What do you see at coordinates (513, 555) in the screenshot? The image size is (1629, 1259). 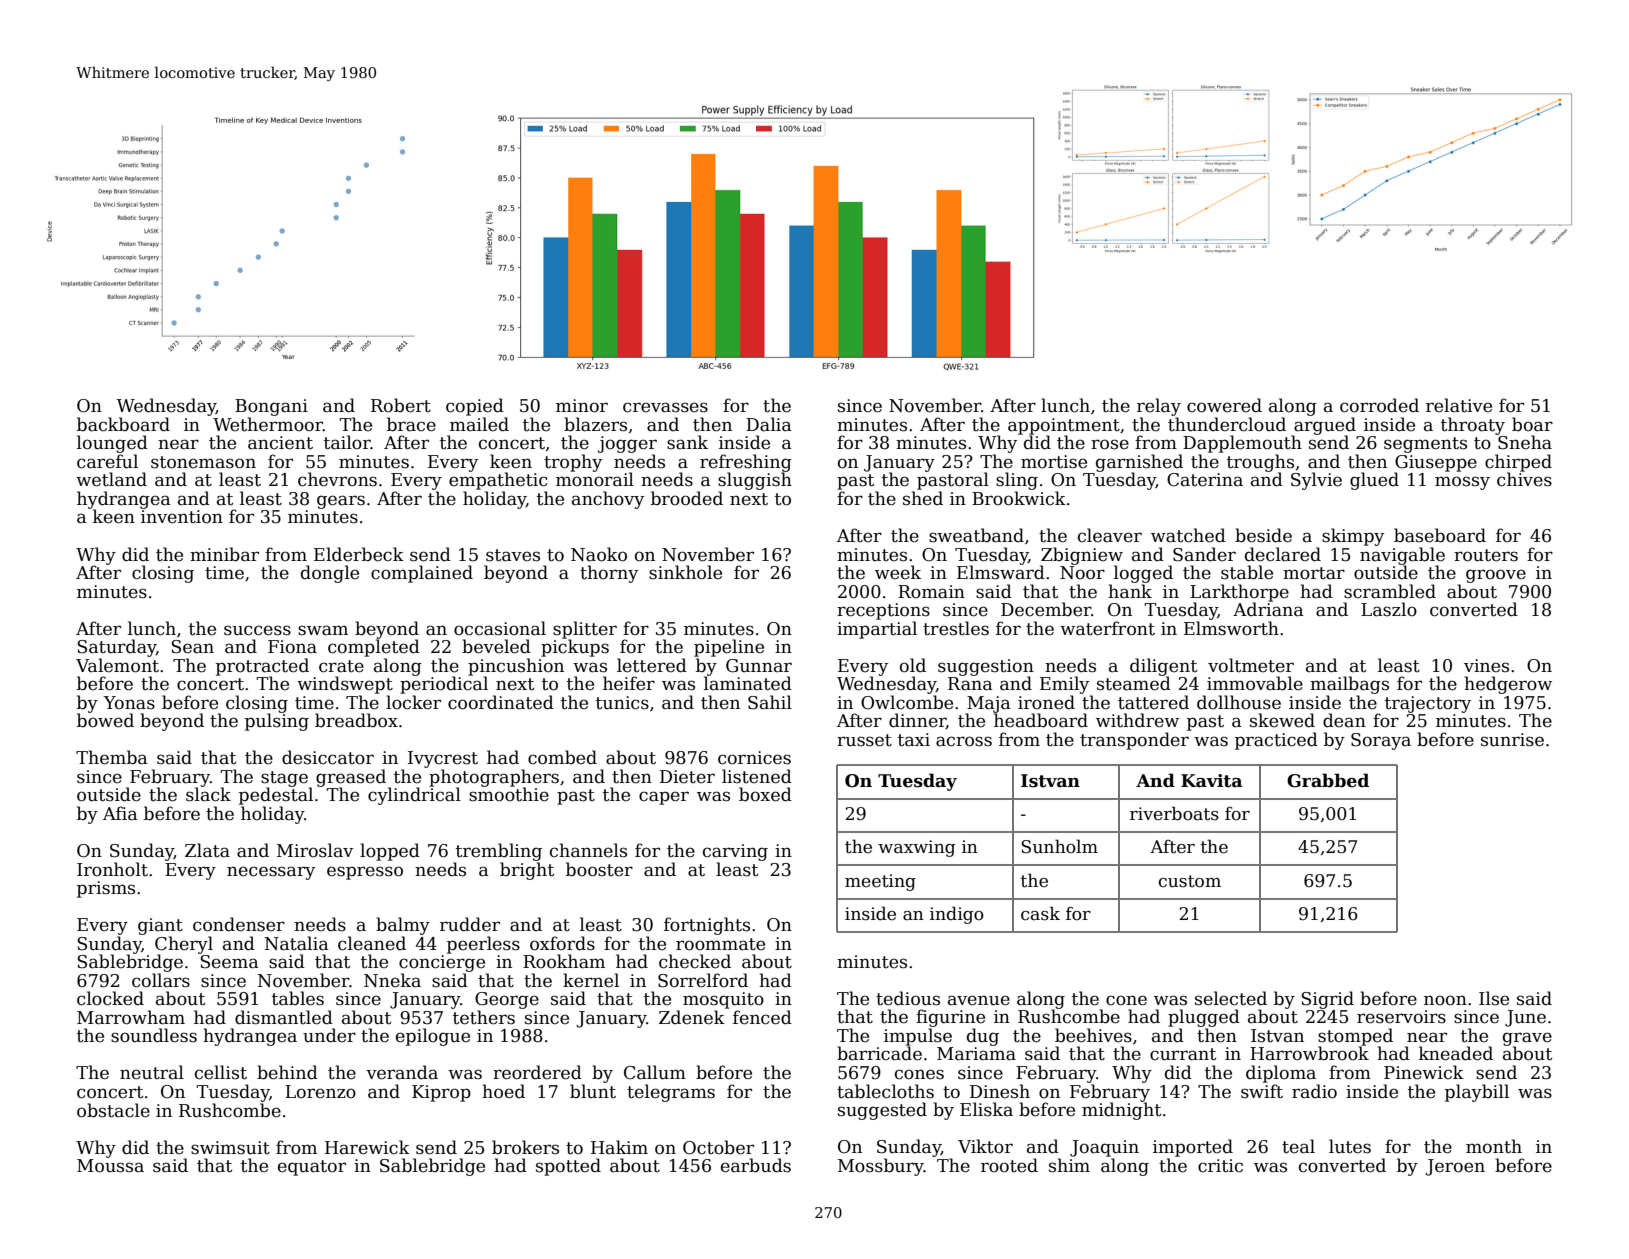 I see `staves` at bounding box center [513, 555].
